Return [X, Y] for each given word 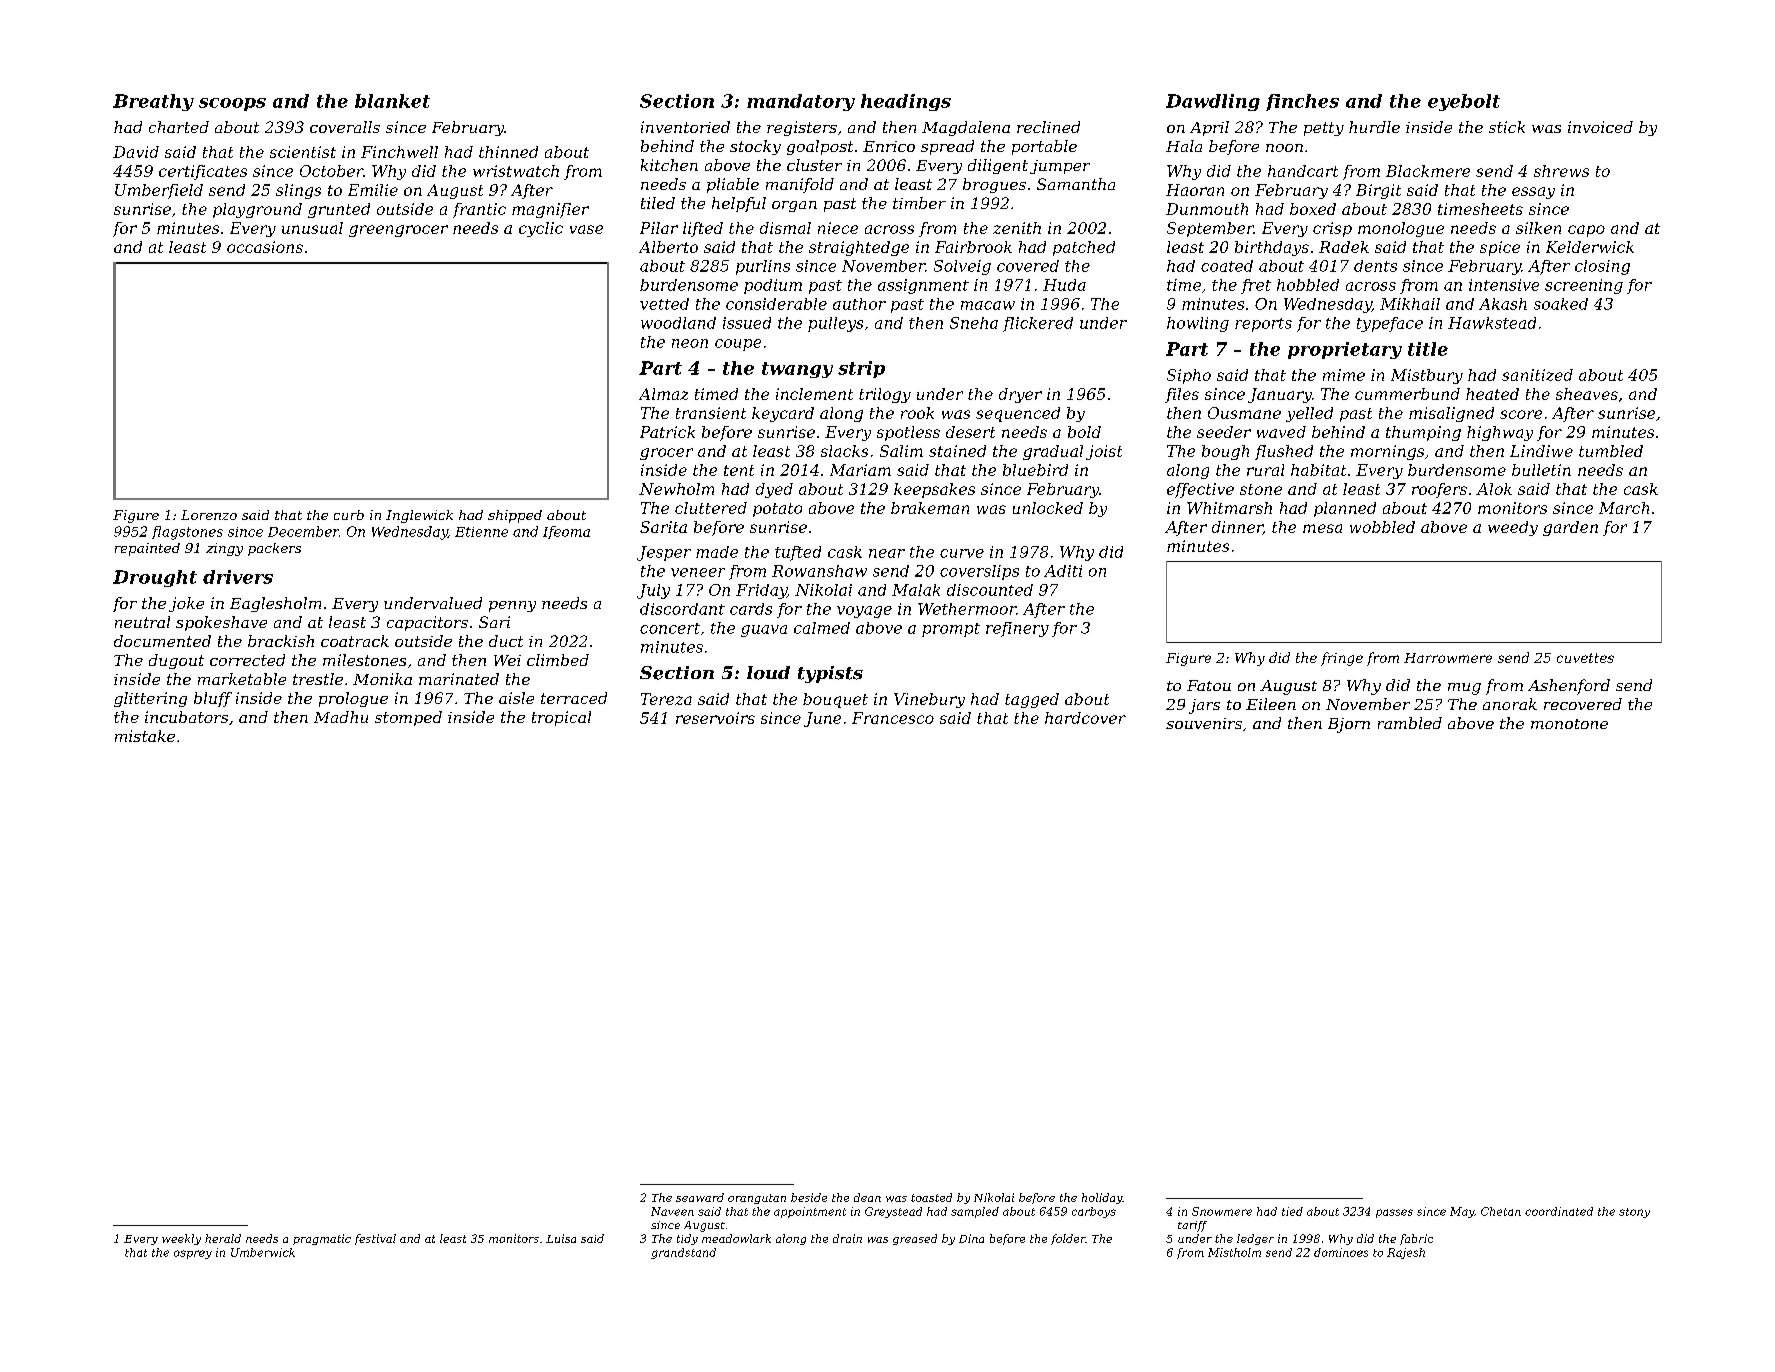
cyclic [541, 229]
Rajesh [1406, 1253]
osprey [193, 1254]
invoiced [1600, 127]
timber [919, 203]
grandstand [683, 1253]
